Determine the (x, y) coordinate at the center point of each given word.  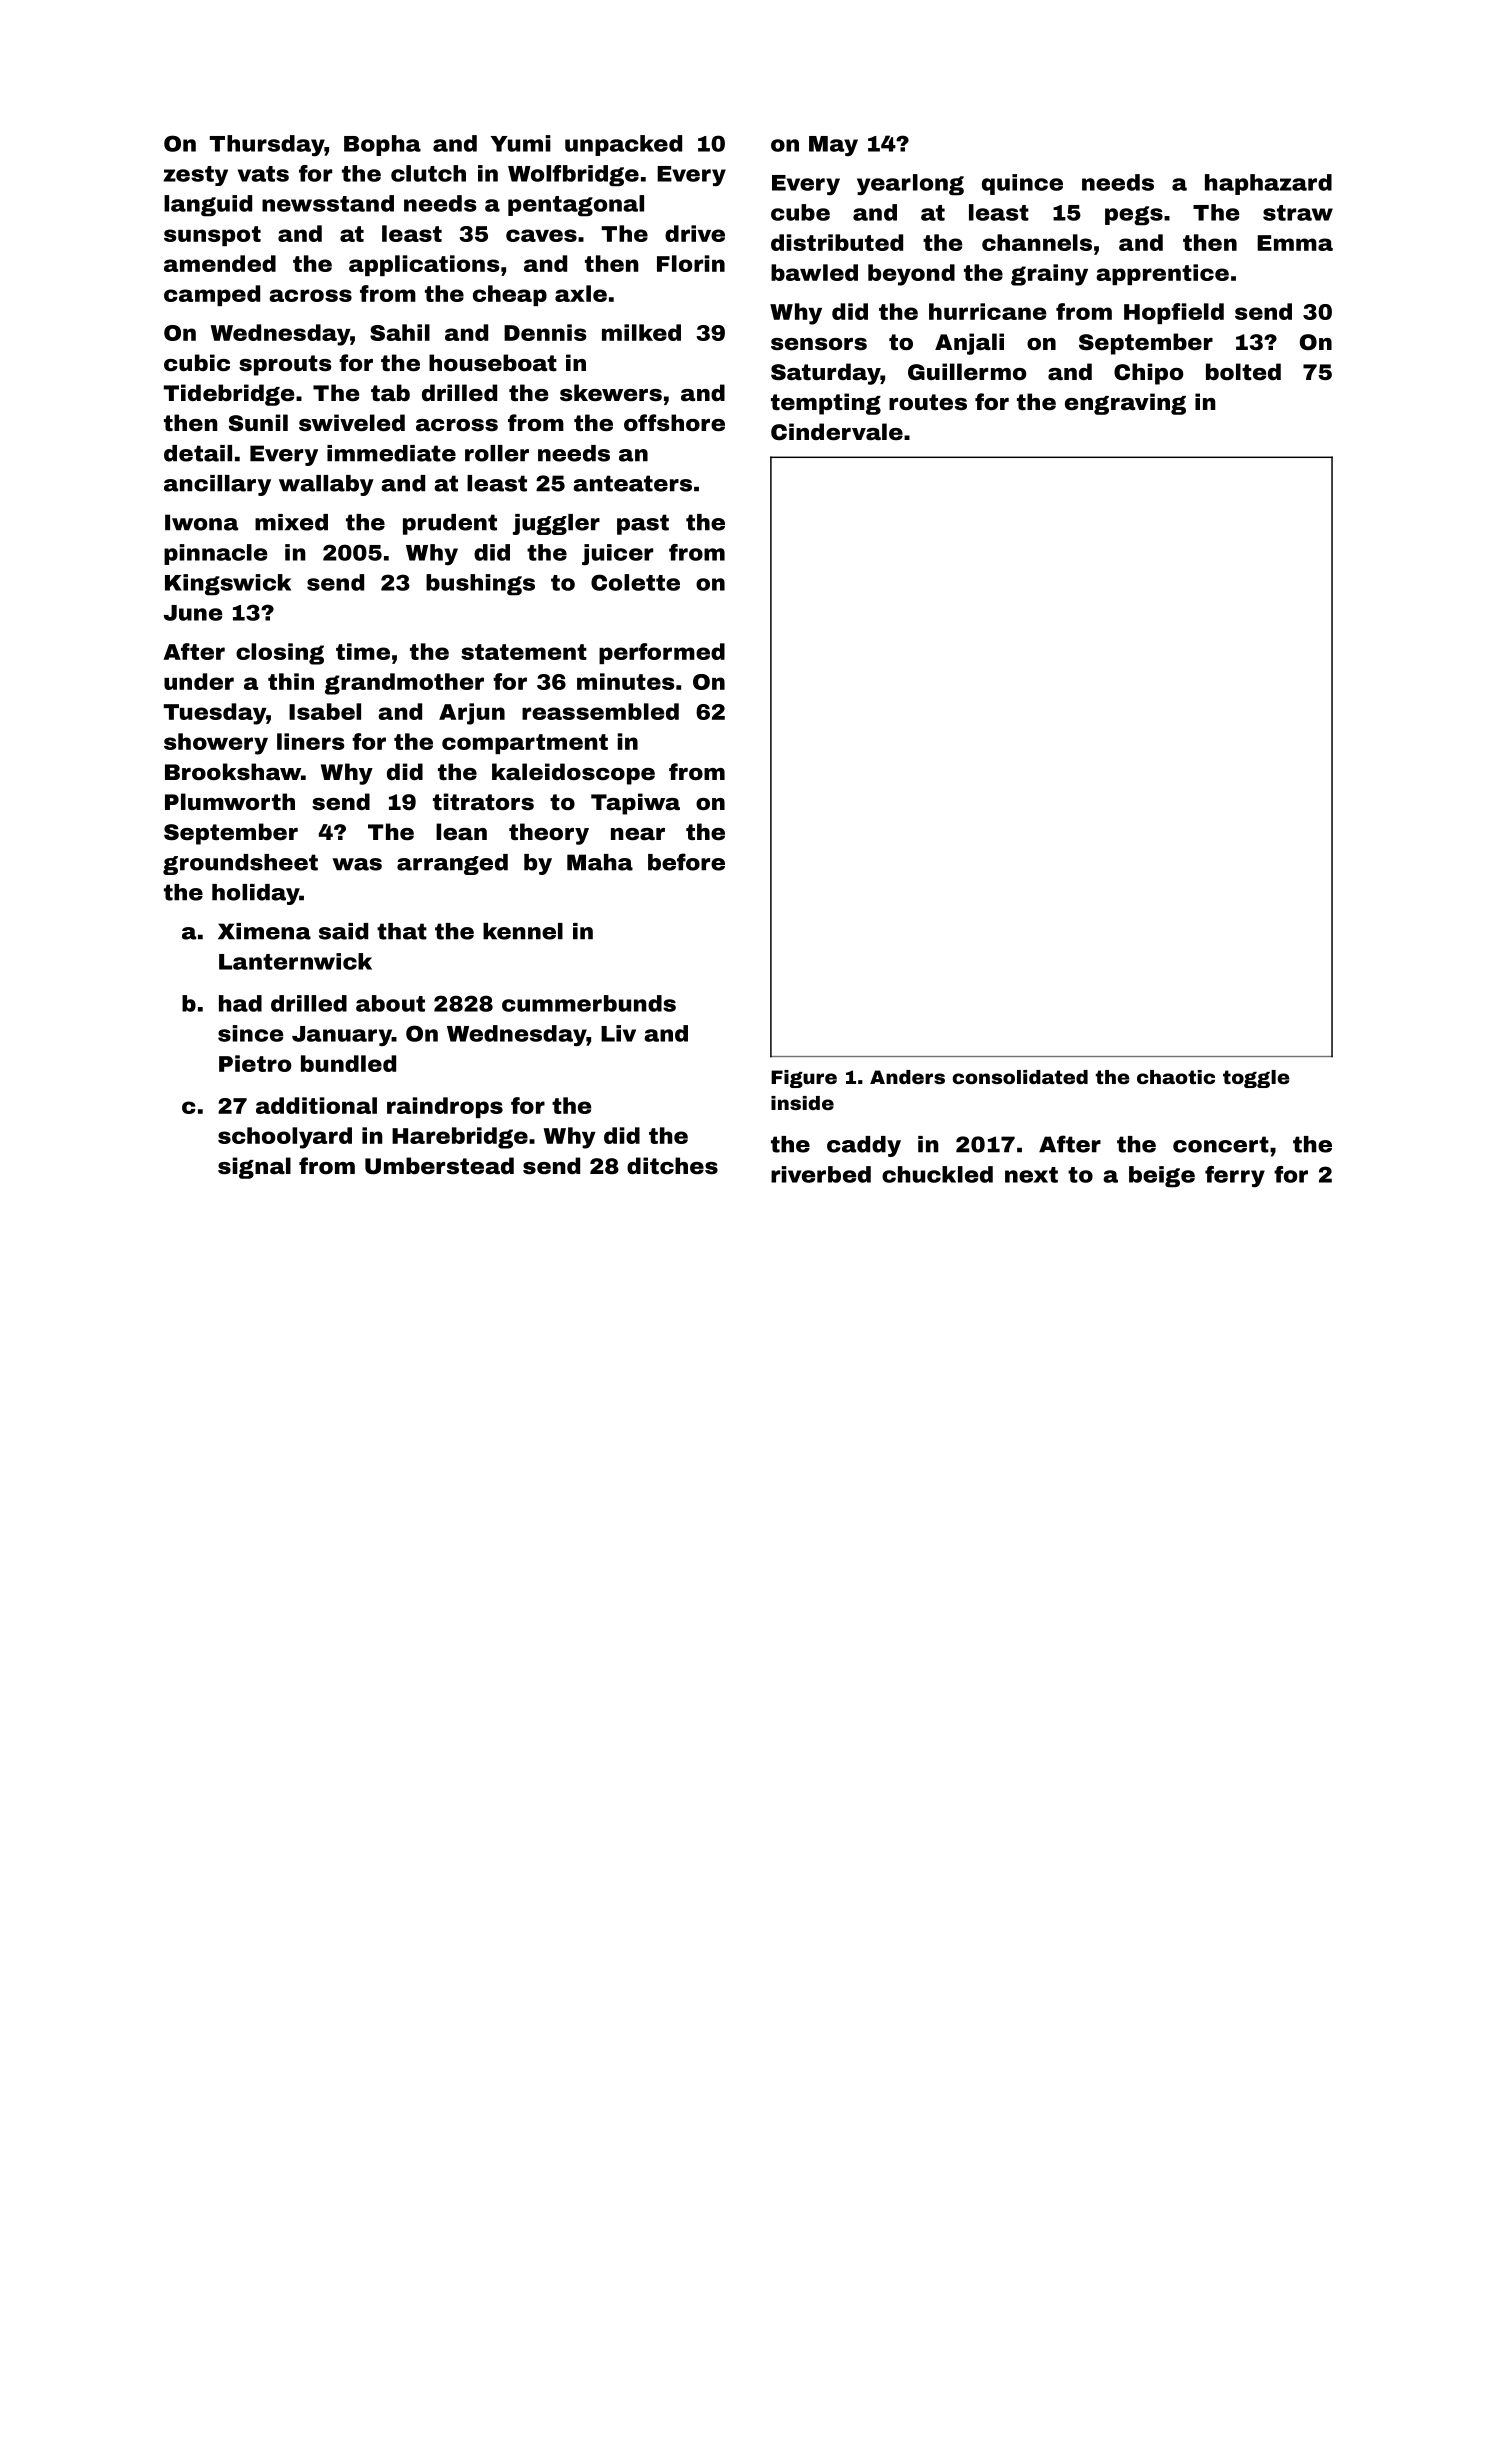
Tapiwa (635, 804)
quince (1022, 184)
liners (310, 741)
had (240, 1003)
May (833, 146)
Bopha (382, 145)
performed (662, 653)
